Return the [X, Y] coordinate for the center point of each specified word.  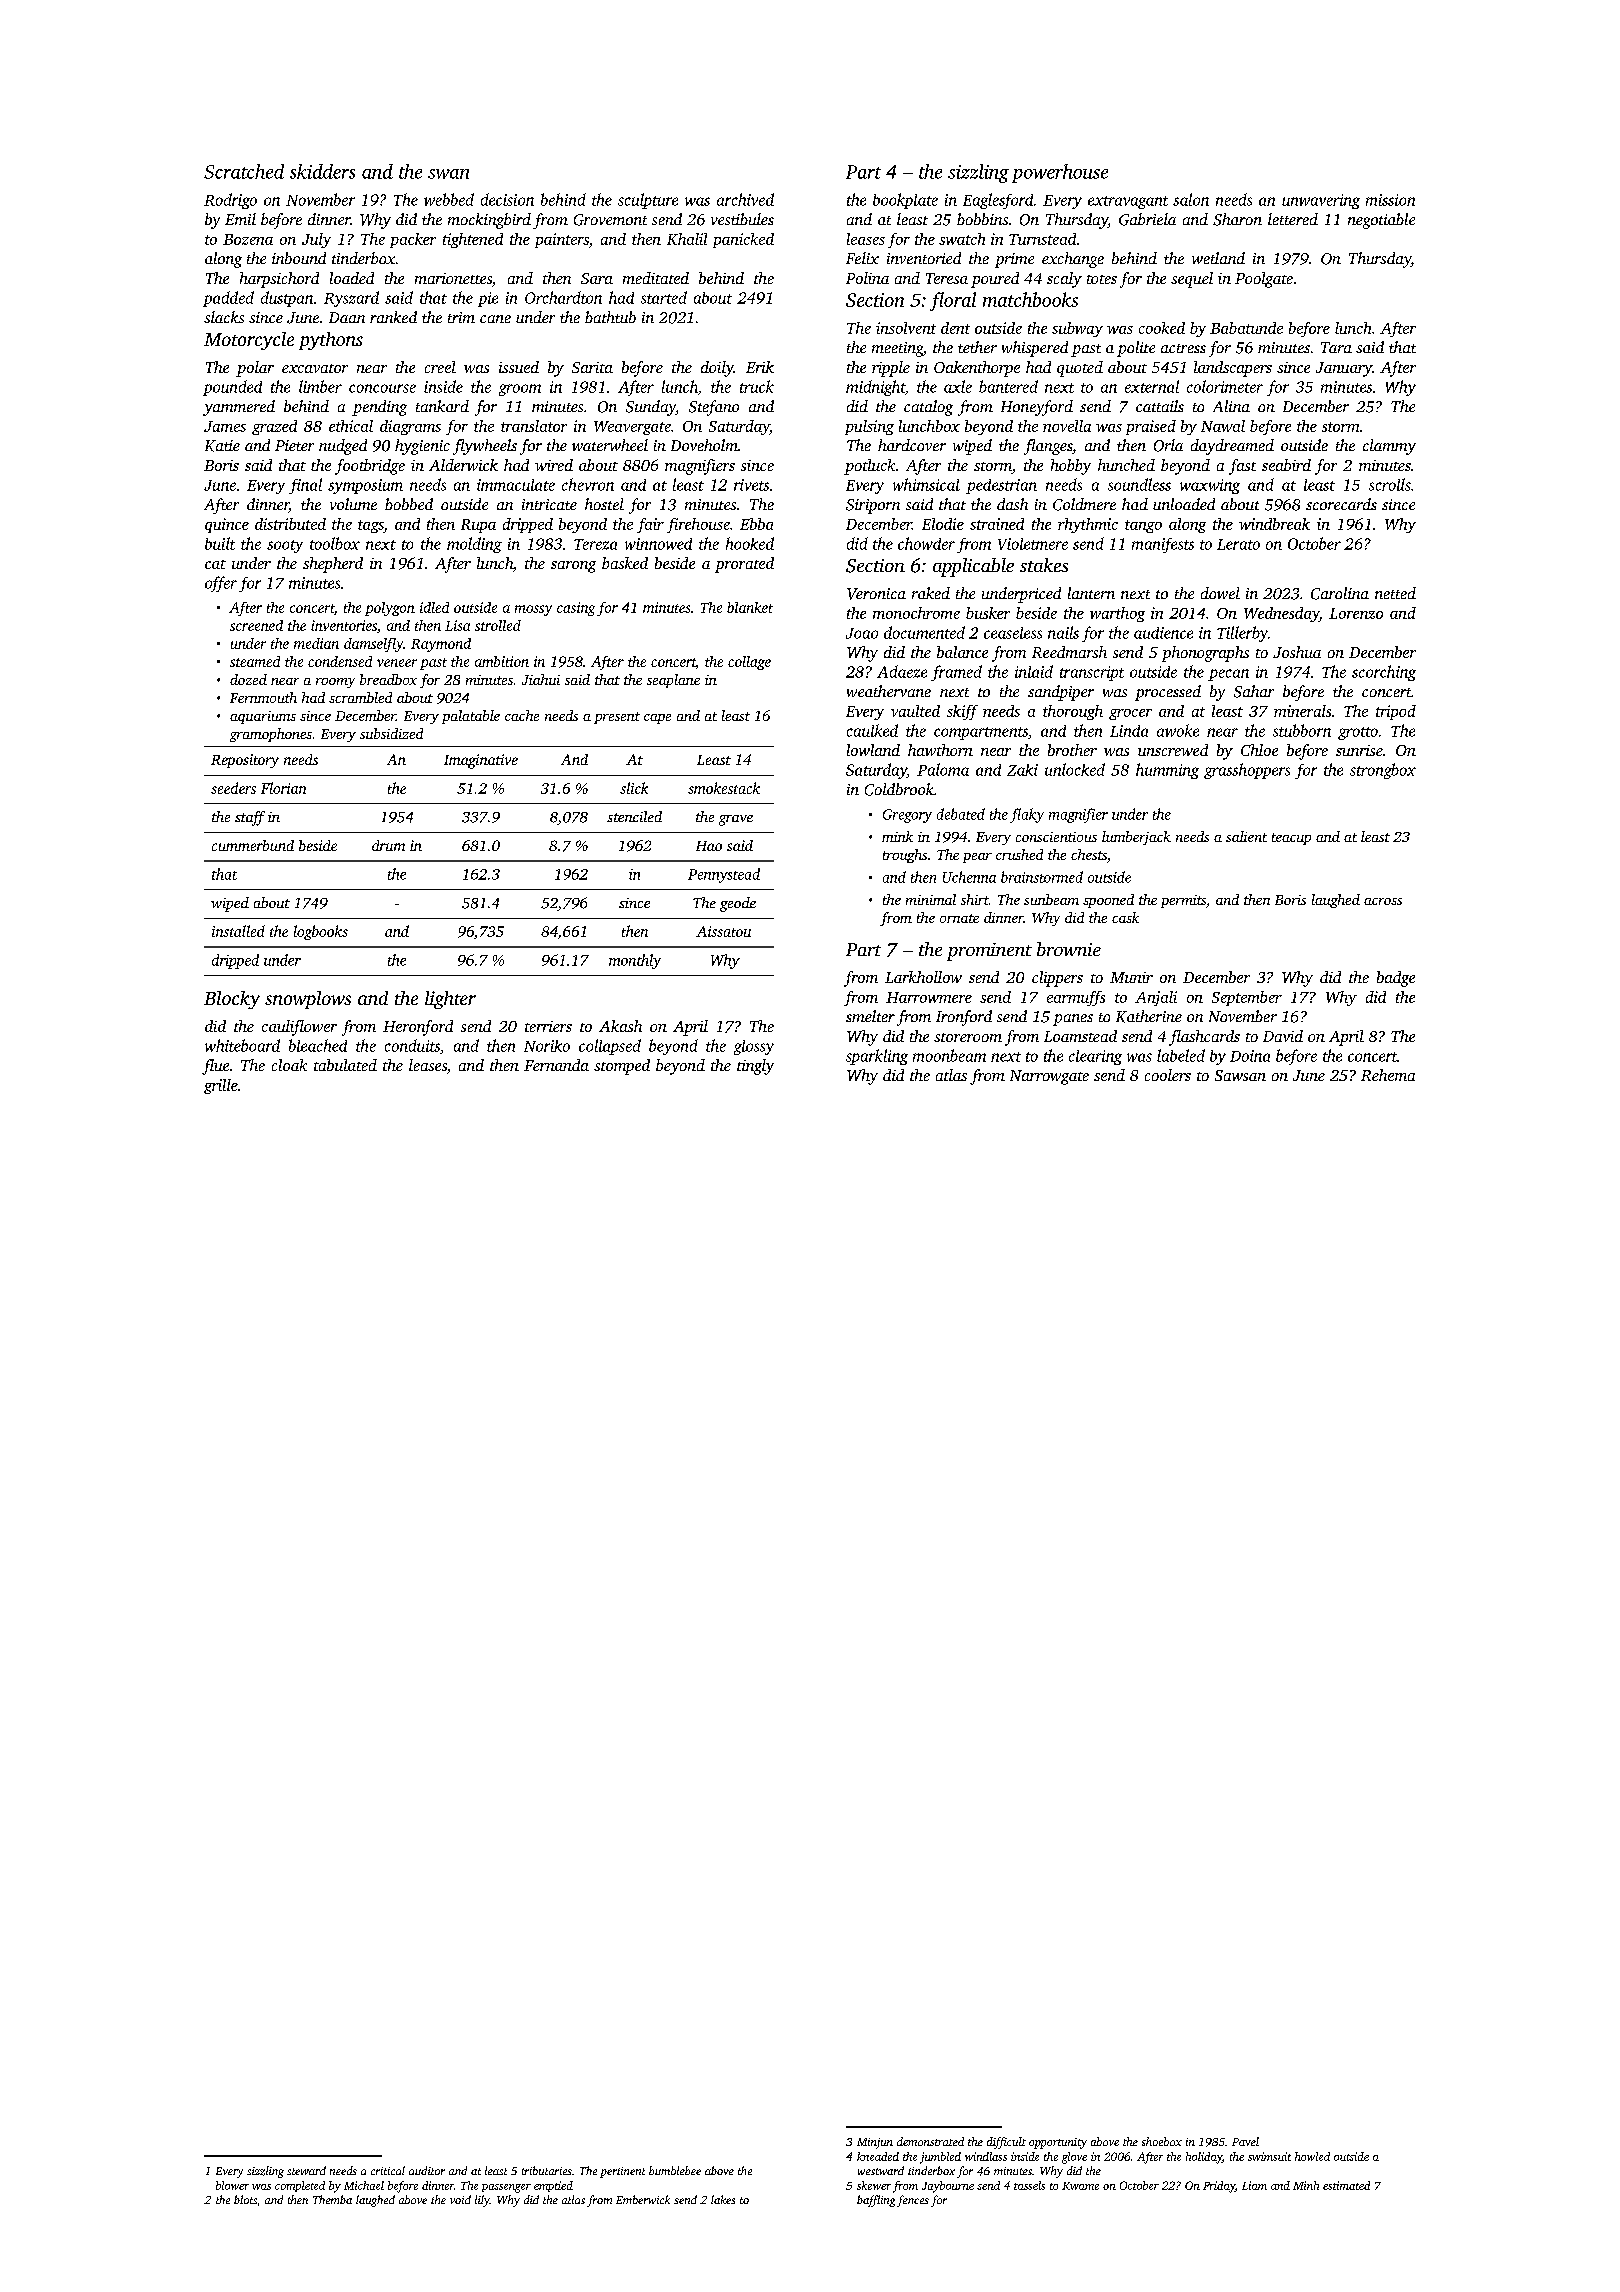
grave [736, 820]
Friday [1219, 2187]
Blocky [232, 1000]
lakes [723, 2199]
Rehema [1388, 1075]
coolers [1168, 1075]
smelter [870, 1016]
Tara [1336, 347]
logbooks [321, 932]
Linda [1129, 731]
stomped [622, 1067]
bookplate [905, 201]
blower [232, 2185]
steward [306, 2170]
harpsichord [279, 280]
